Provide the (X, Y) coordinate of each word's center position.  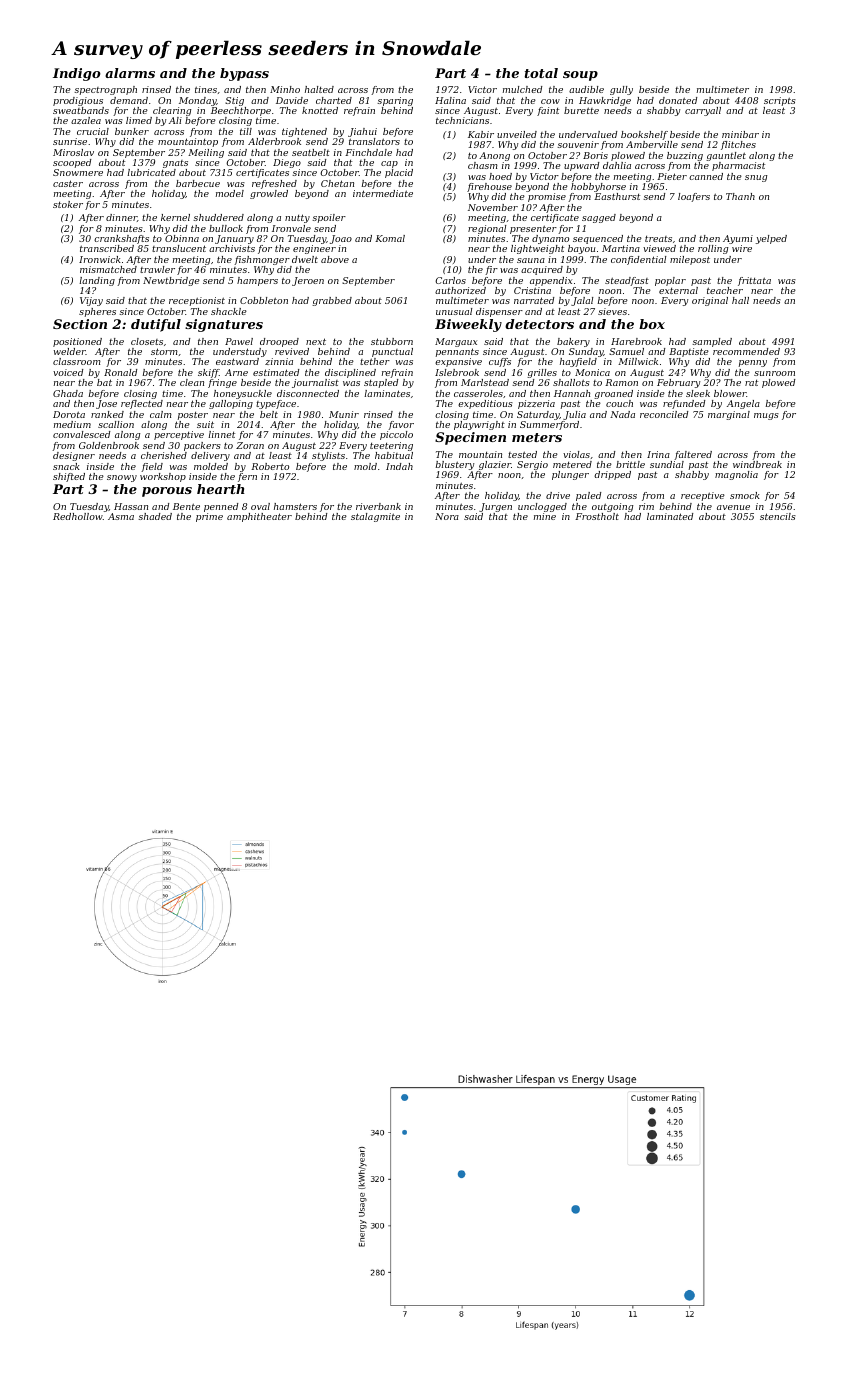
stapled (381, 383)
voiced (68, 372)
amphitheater (259, 517)
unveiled (517, 134)
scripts (780, 101)
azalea (86, 120)
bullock (226, 228)
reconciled (664, 414)
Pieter (672, 176)
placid (399, 173)
